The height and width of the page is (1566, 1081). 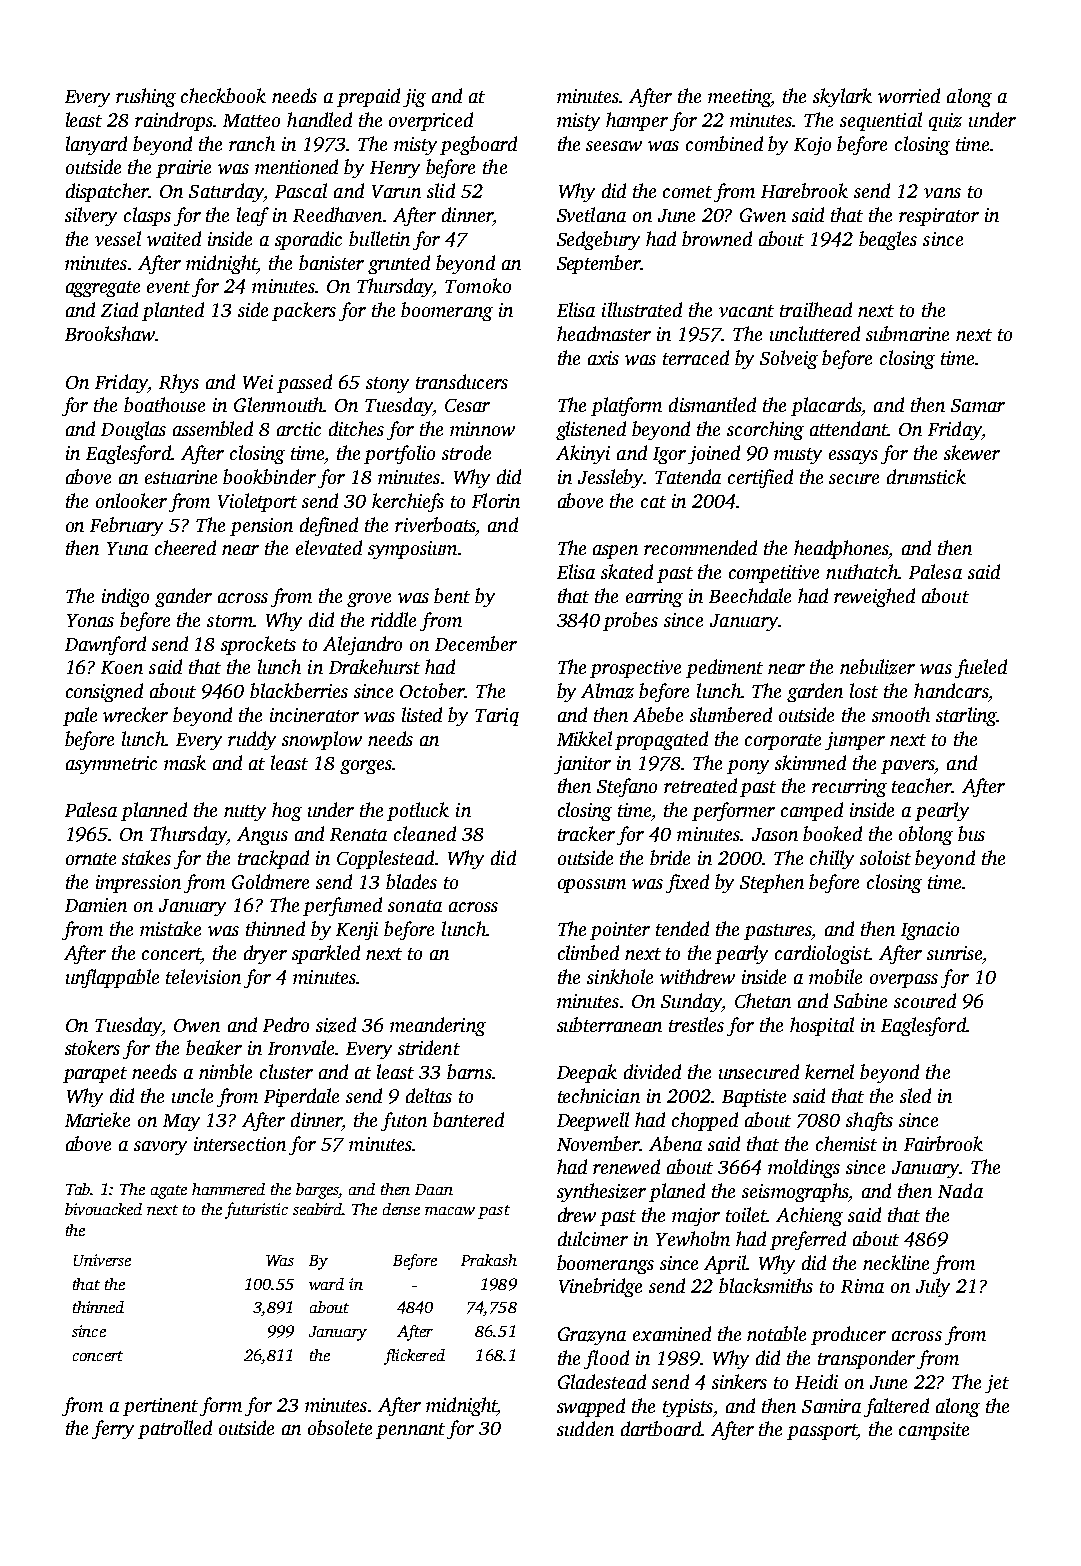 I want to click on Universe, so click(x=102, y=1260).
